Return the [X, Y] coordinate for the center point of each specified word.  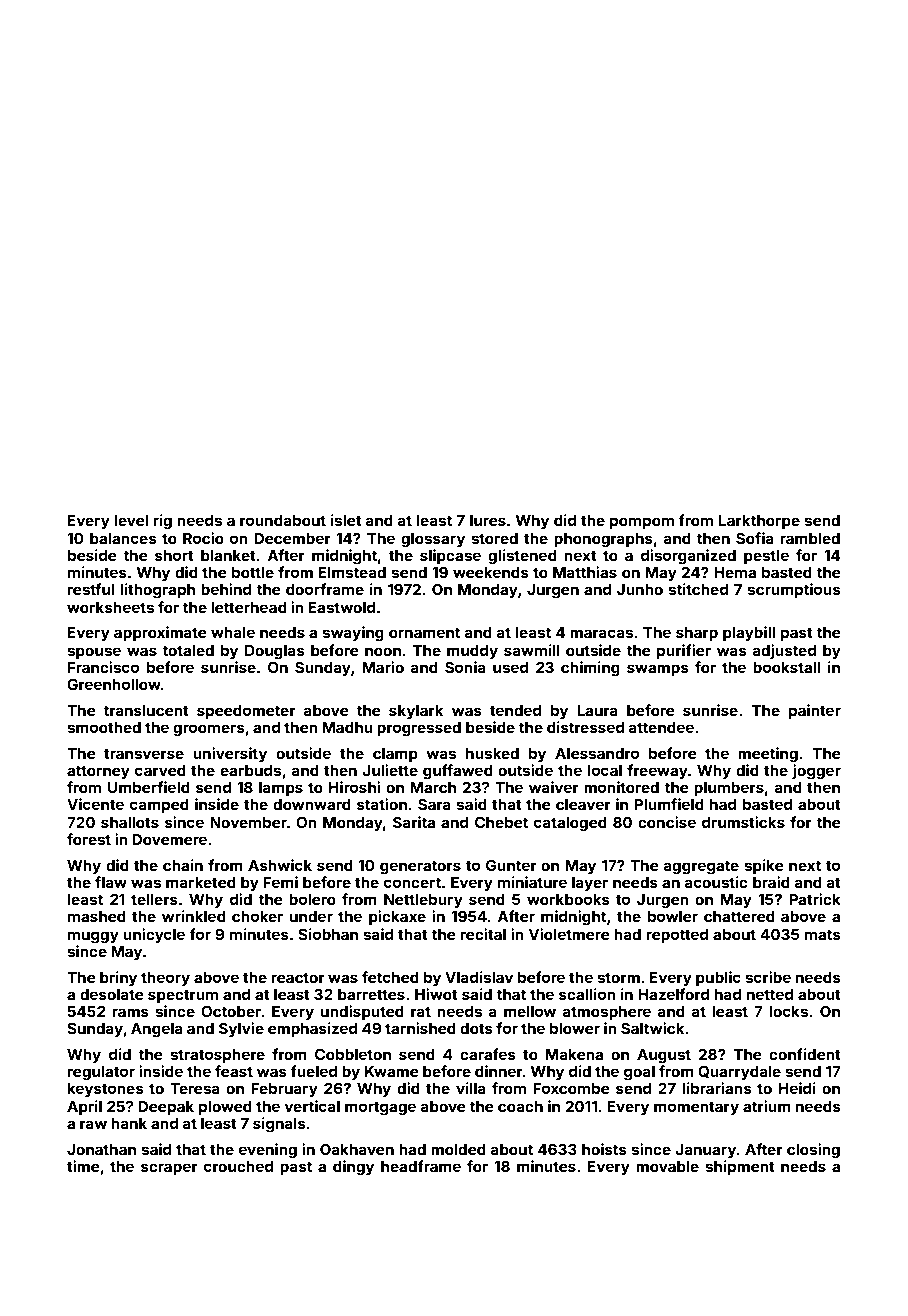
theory [165, 979]
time [83, 1166]
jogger [816, 772]
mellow [530, 1011]
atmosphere [607, 1013]
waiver [554, 787]
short [174, 555]
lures [488, 520]
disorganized [688, 557]
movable [667, 1166]
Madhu [347, 727]
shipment [740, 1167]
